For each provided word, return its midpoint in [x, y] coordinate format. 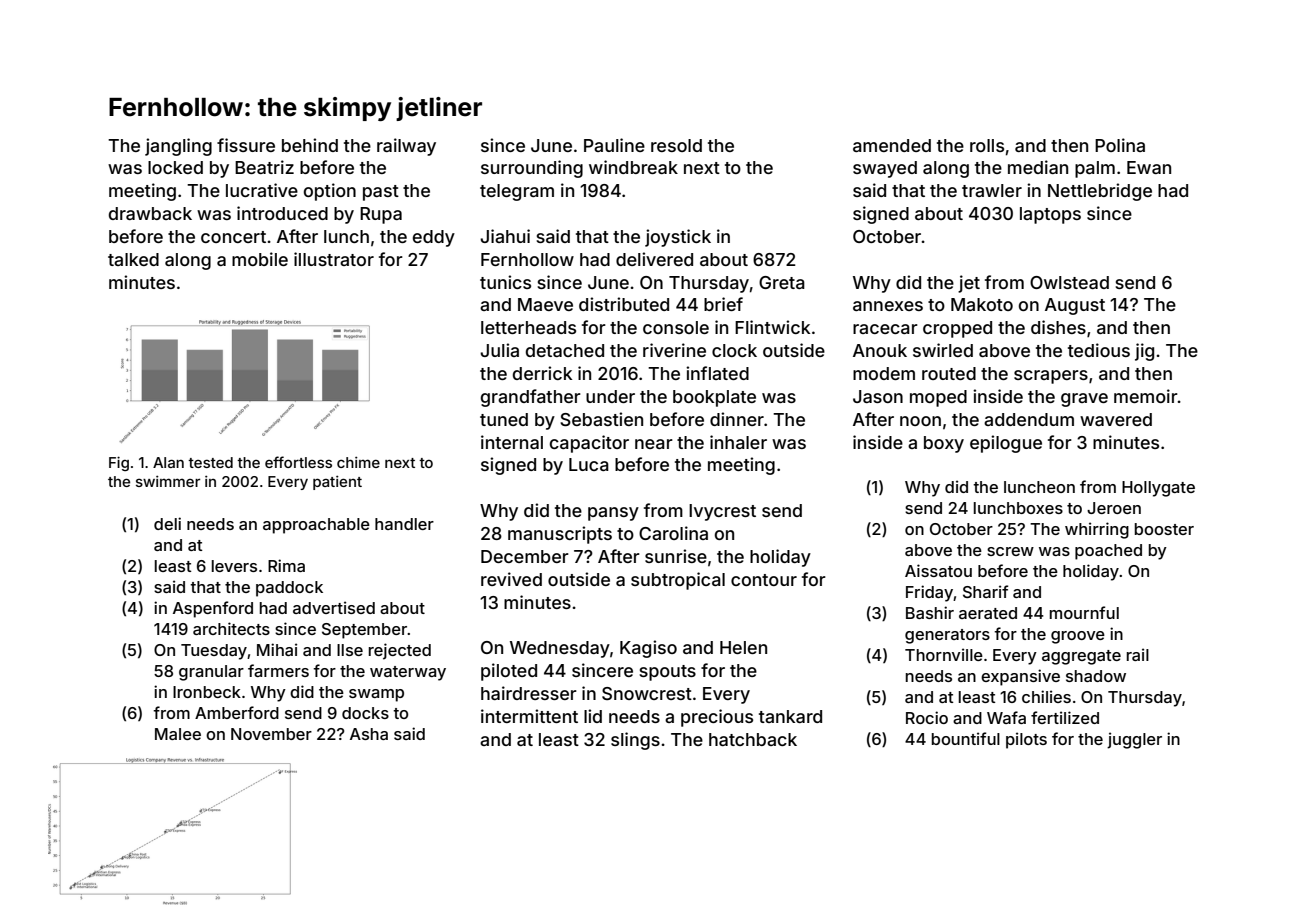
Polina [1120, 145]
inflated [717, 373]
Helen [743, 647]
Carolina [673, 533]
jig [1144, 352]
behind [310, 145]
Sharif [985, 591]
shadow [1096, 676]
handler [404, 524]
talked [133, 259]
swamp [376, 695]
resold [676, 145]
